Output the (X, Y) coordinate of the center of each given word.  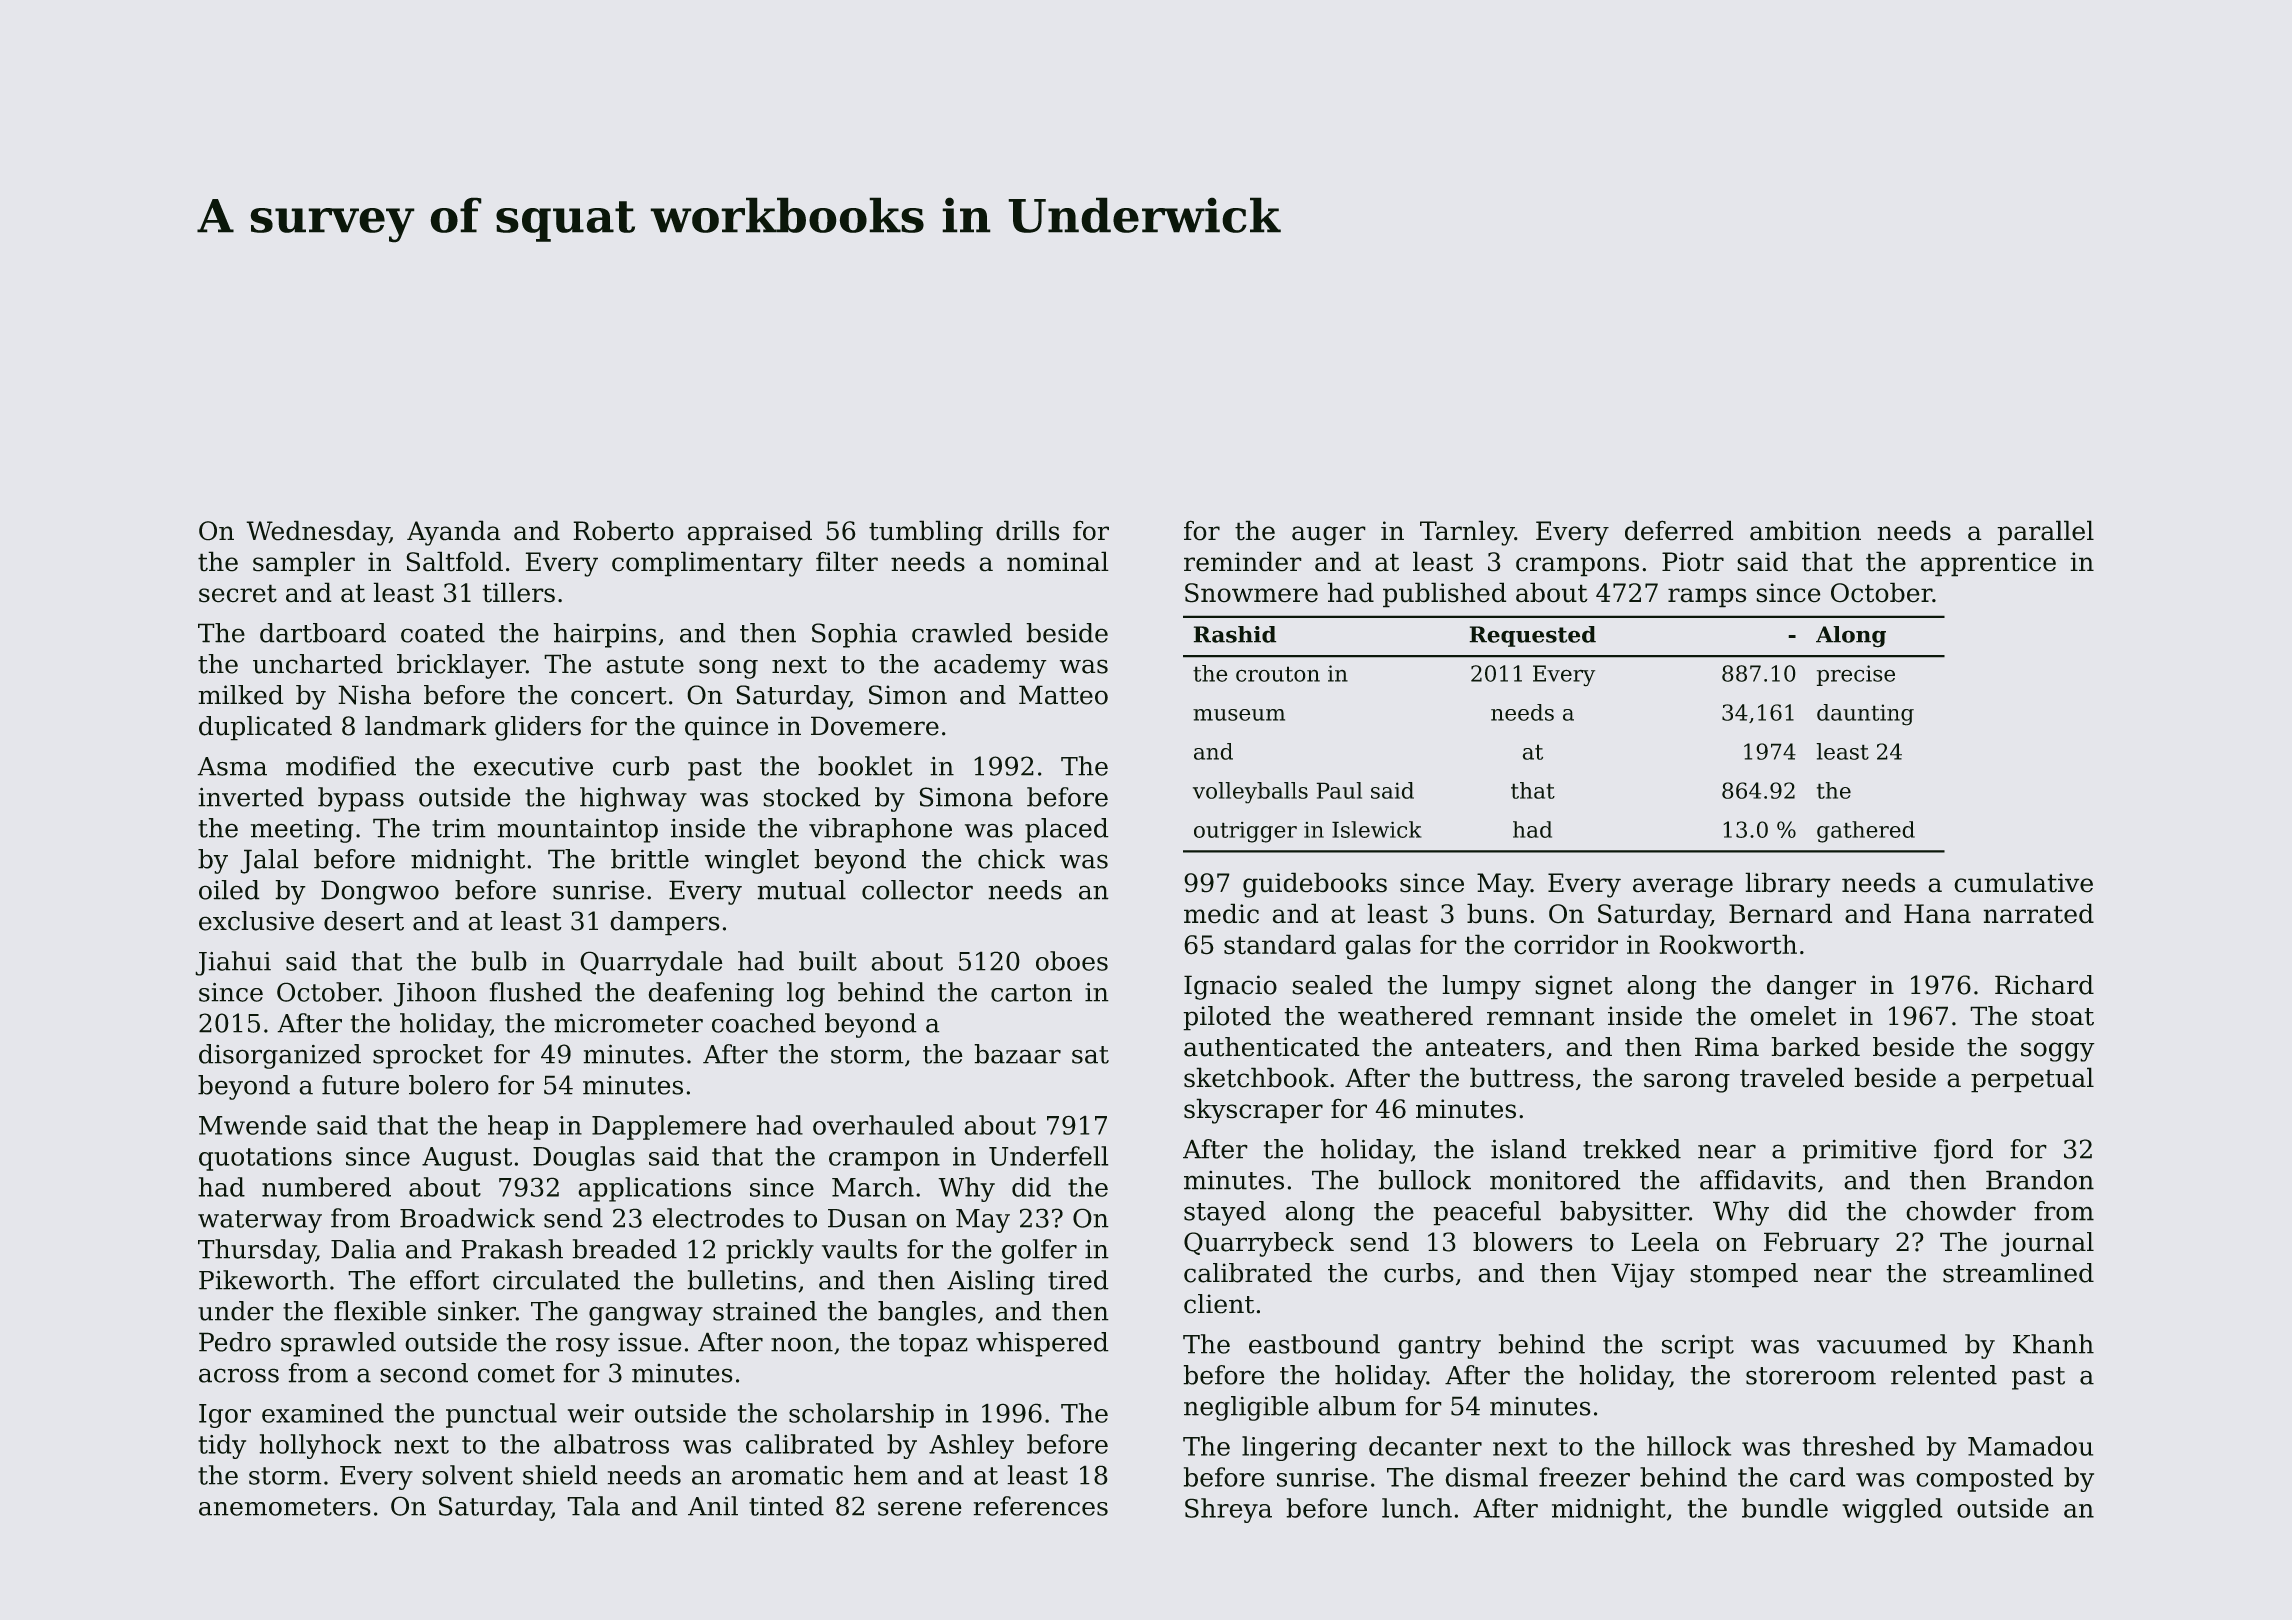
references (1040, 1506)
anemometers (285, 1507)
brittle (650, 859)
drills (1028, 530)
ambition (1805, 530)
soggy (2058, 1052)
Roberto (623, 530)
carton (1031, 993)
